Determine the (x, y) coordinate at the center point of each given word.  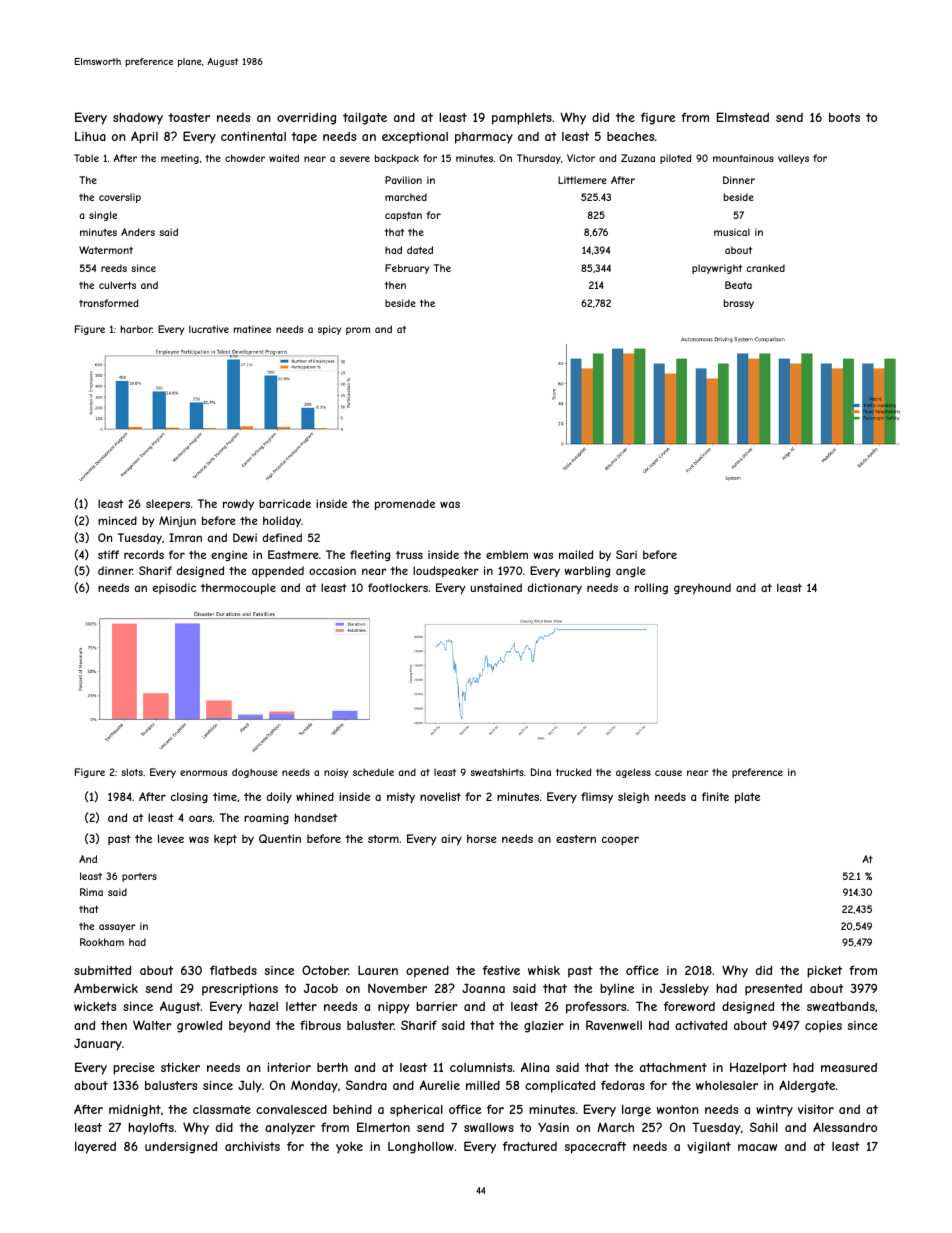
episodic (175, 588)
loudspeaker (446, 571)
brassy (739, 304)
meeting (180, 159)
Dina (541, 772)
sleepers (168, 504)
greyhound (702, 589)
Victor (581, 158)
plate (747, 797)
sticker (180, 1067)
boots (844, 117)
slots (132, 772)
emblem (507, 554)
